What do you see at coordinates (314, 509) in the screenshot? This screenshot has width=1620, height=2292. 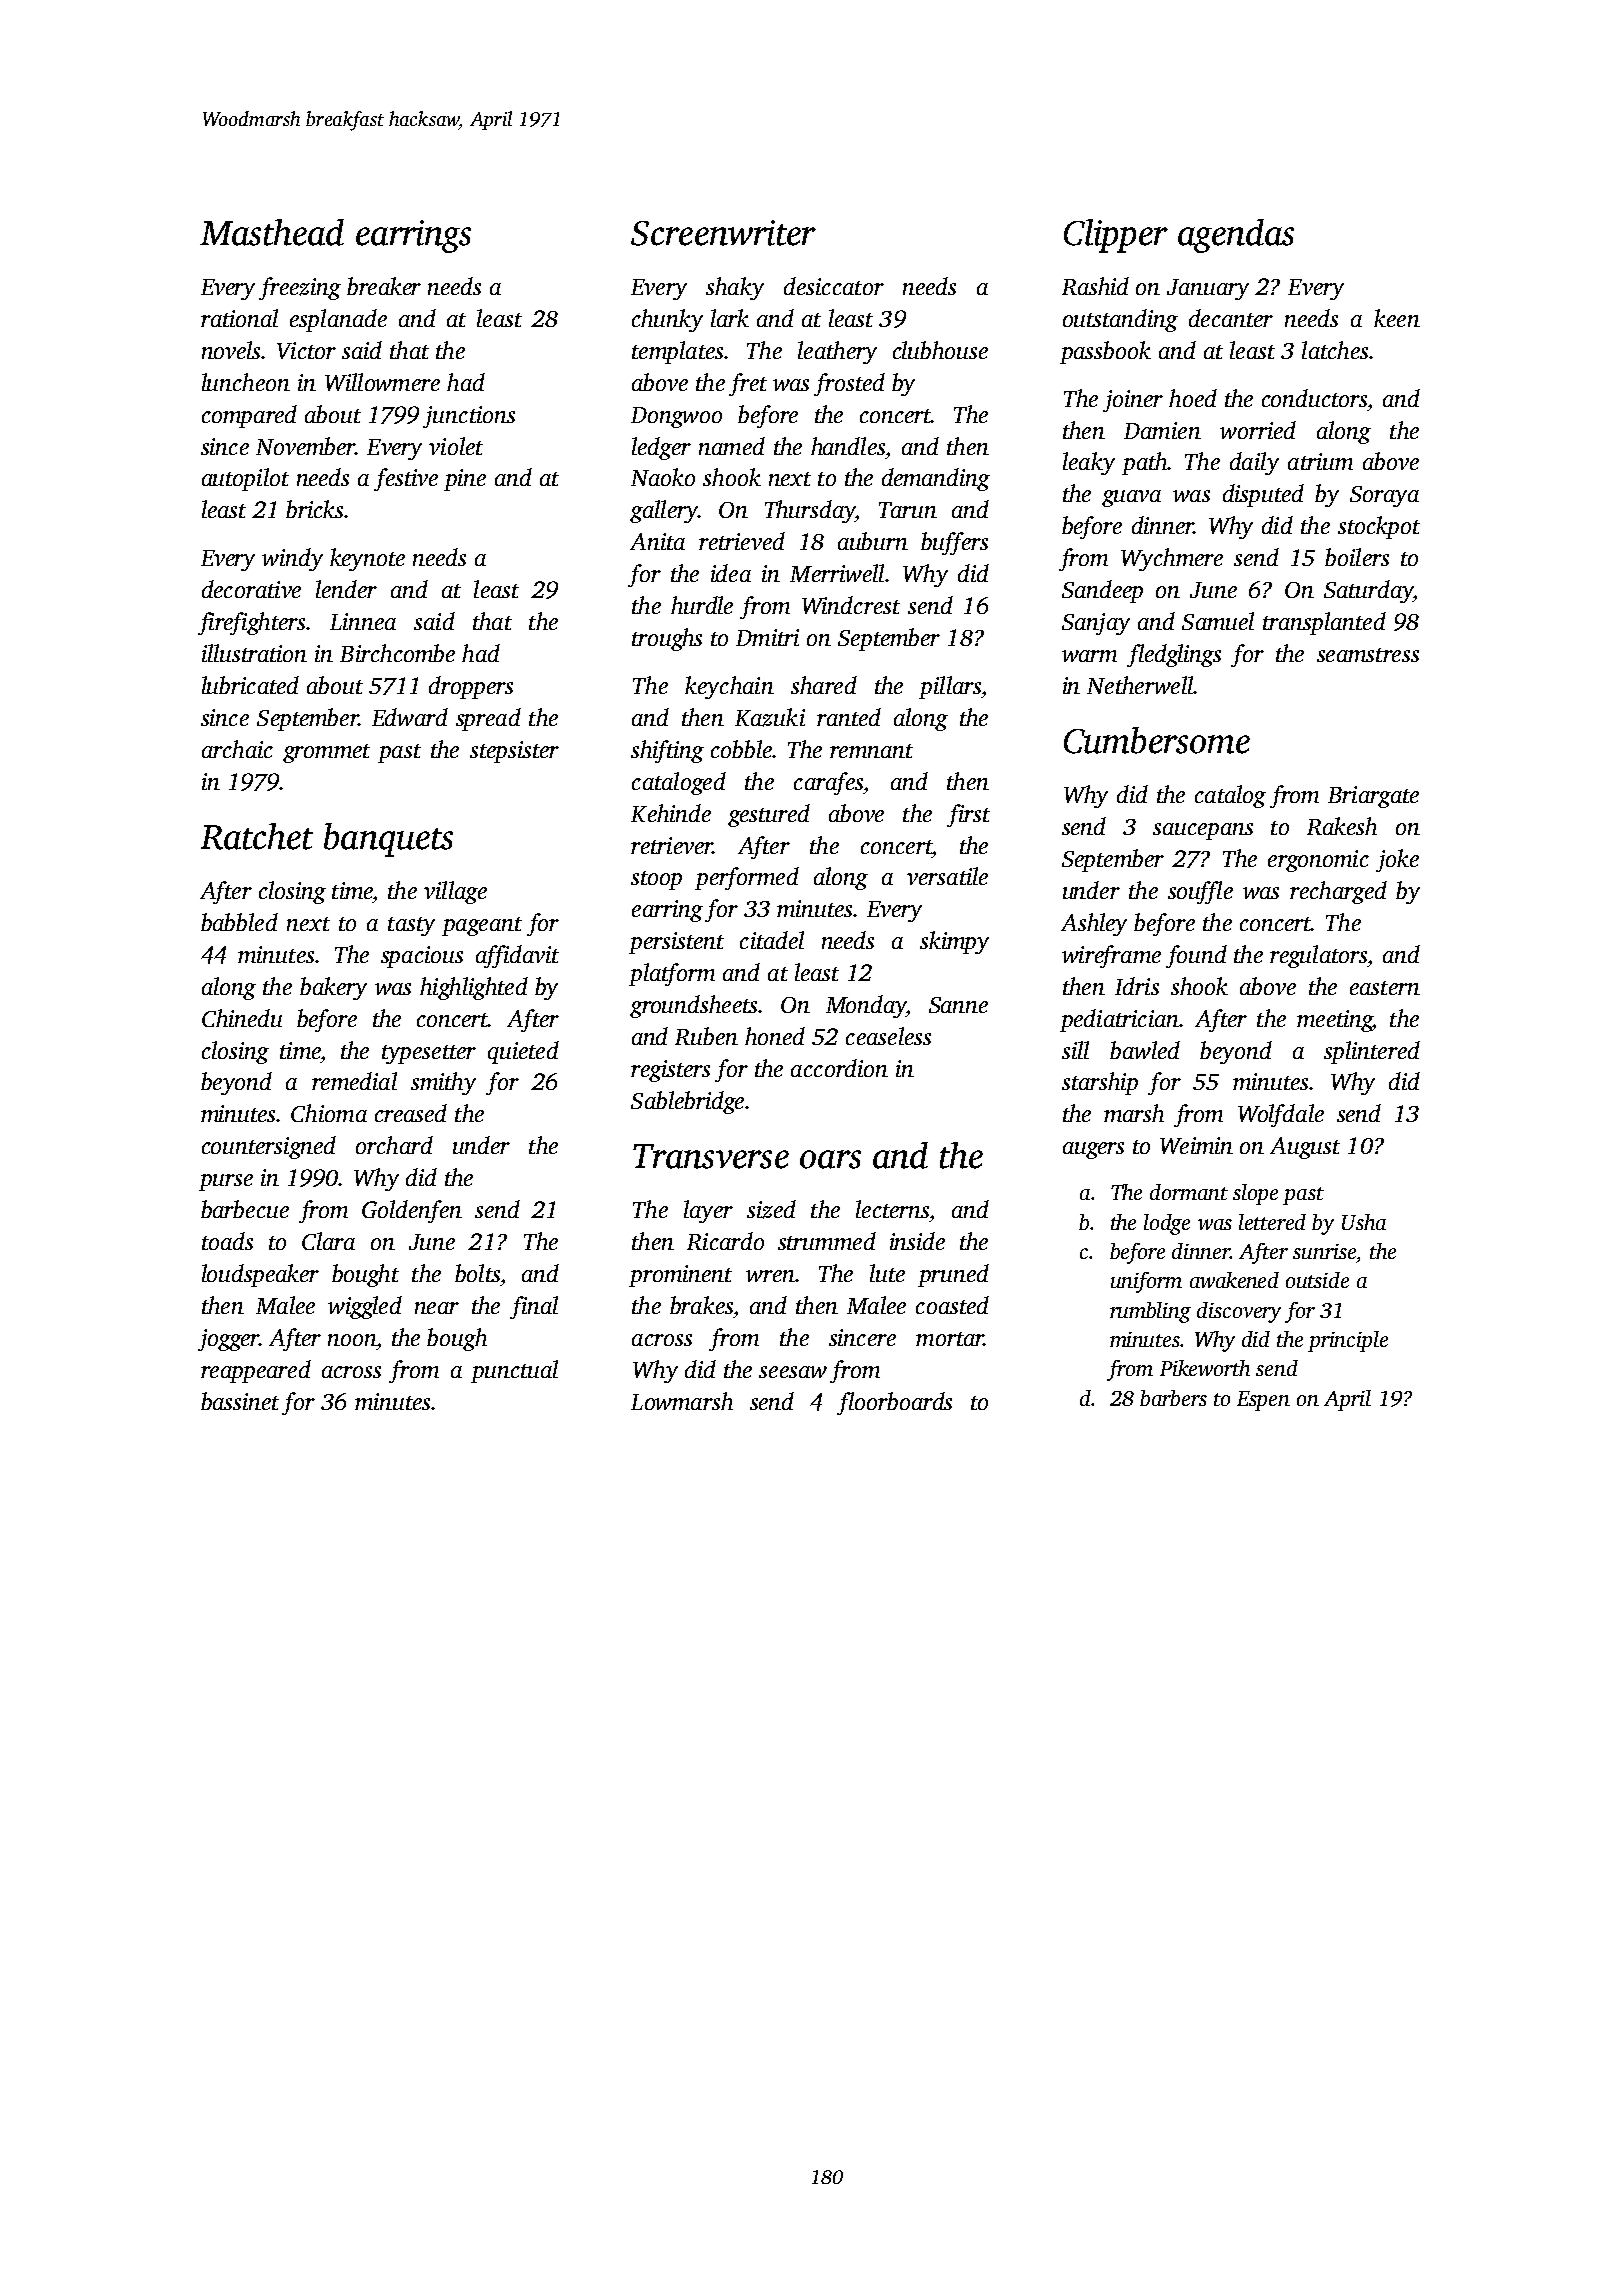 I see `bricks` at bounding box center [314, 509].
